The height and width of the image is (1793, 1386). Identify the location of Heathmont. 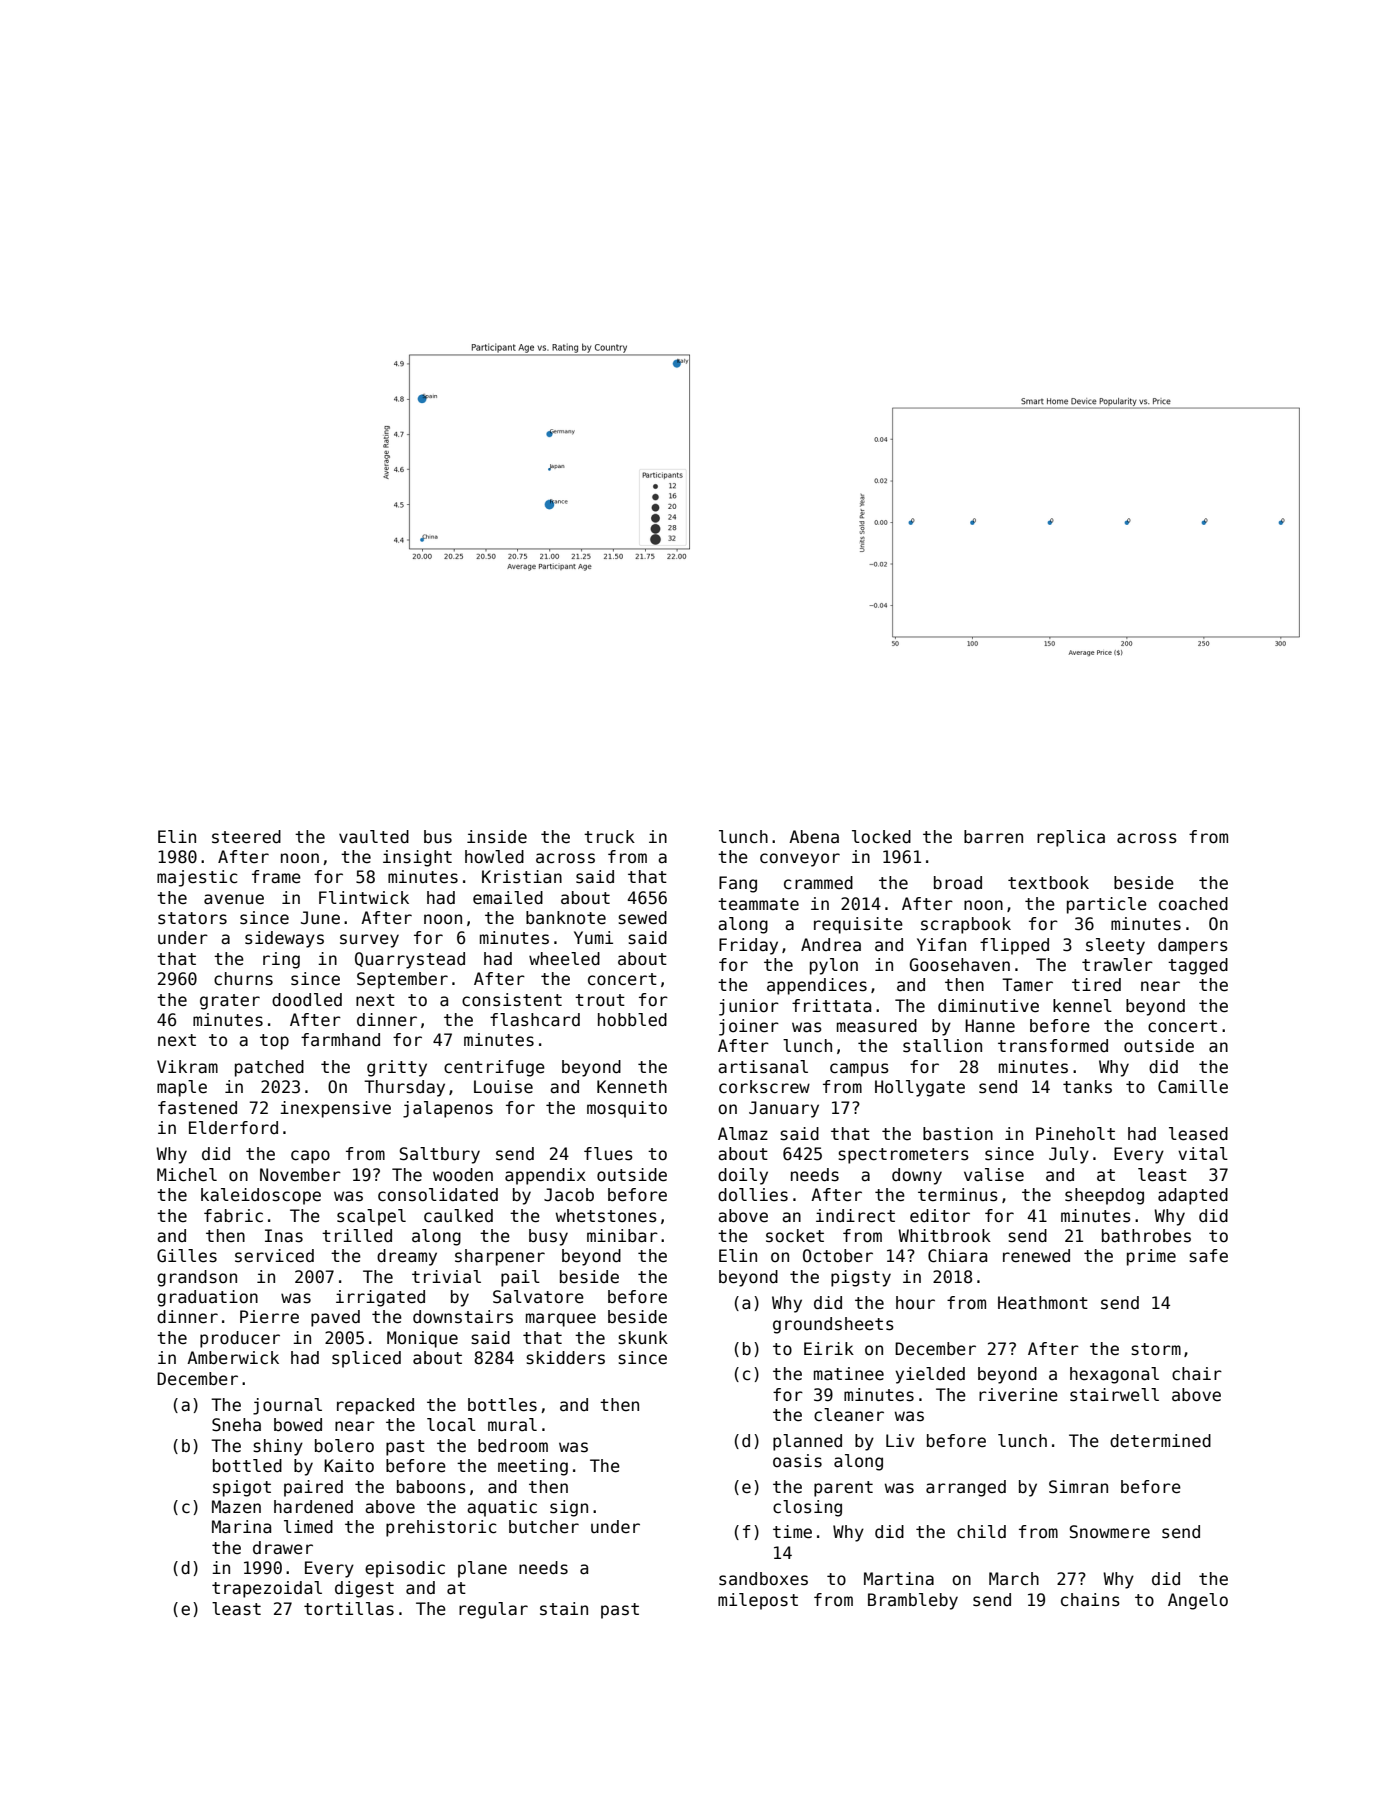
(1043, 1303).
